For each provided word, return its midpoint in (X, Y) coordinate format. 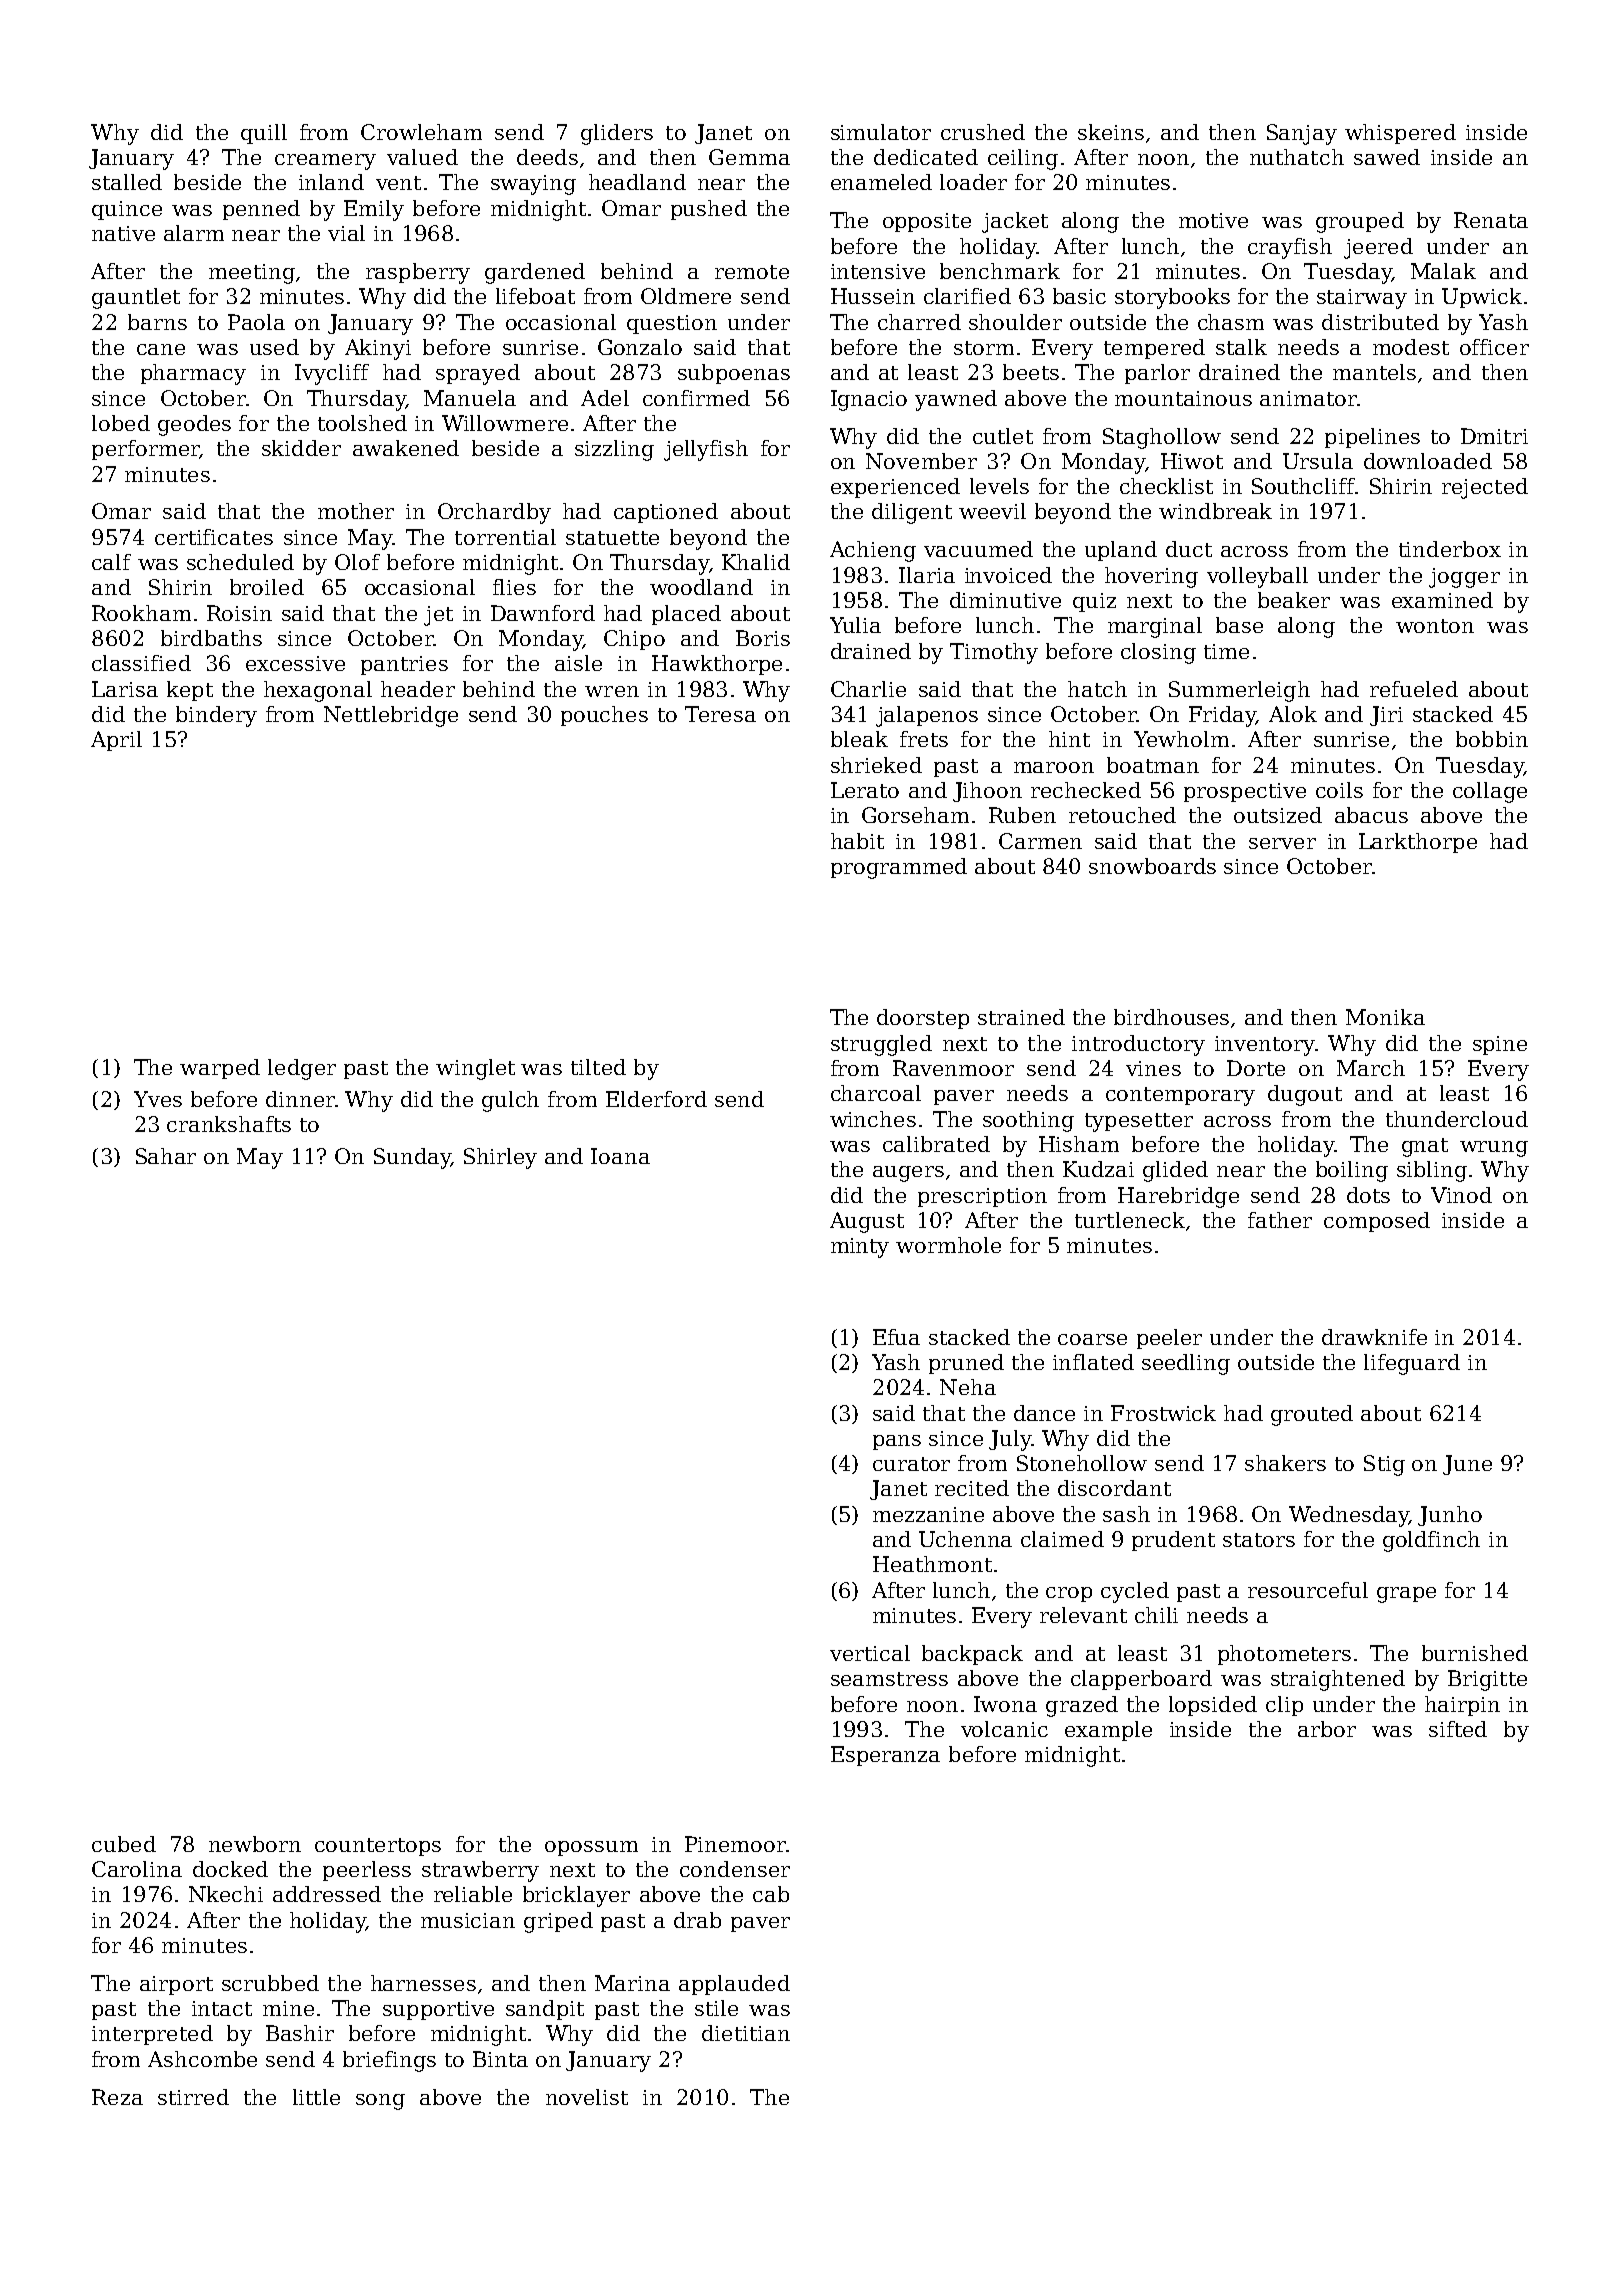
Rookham (141, 613)
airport (176, 1985)
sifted (1458, 1729)
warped (220, 1069)
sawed (1387, 157)
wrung (1494, 1149)
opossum (591, 1848)
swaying (533, 185)
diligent (912, 513)
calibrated (936, 1144)
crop (1069, 1594)
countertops (378, 1847)
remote (752, 272)
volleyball (1257, 577)
